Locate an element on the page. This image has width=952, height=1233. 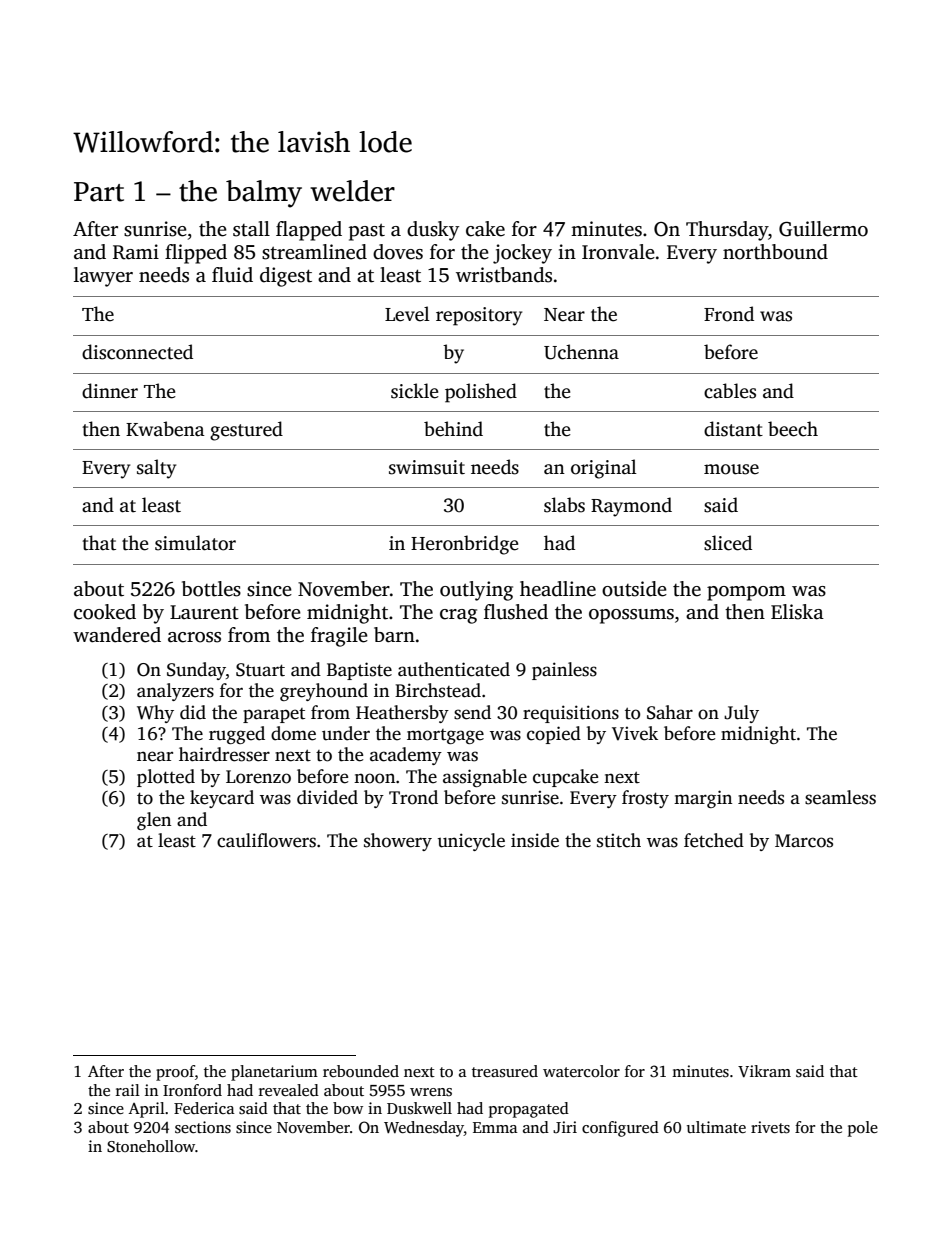
Birchstead is located at coordinates (438, 690).
